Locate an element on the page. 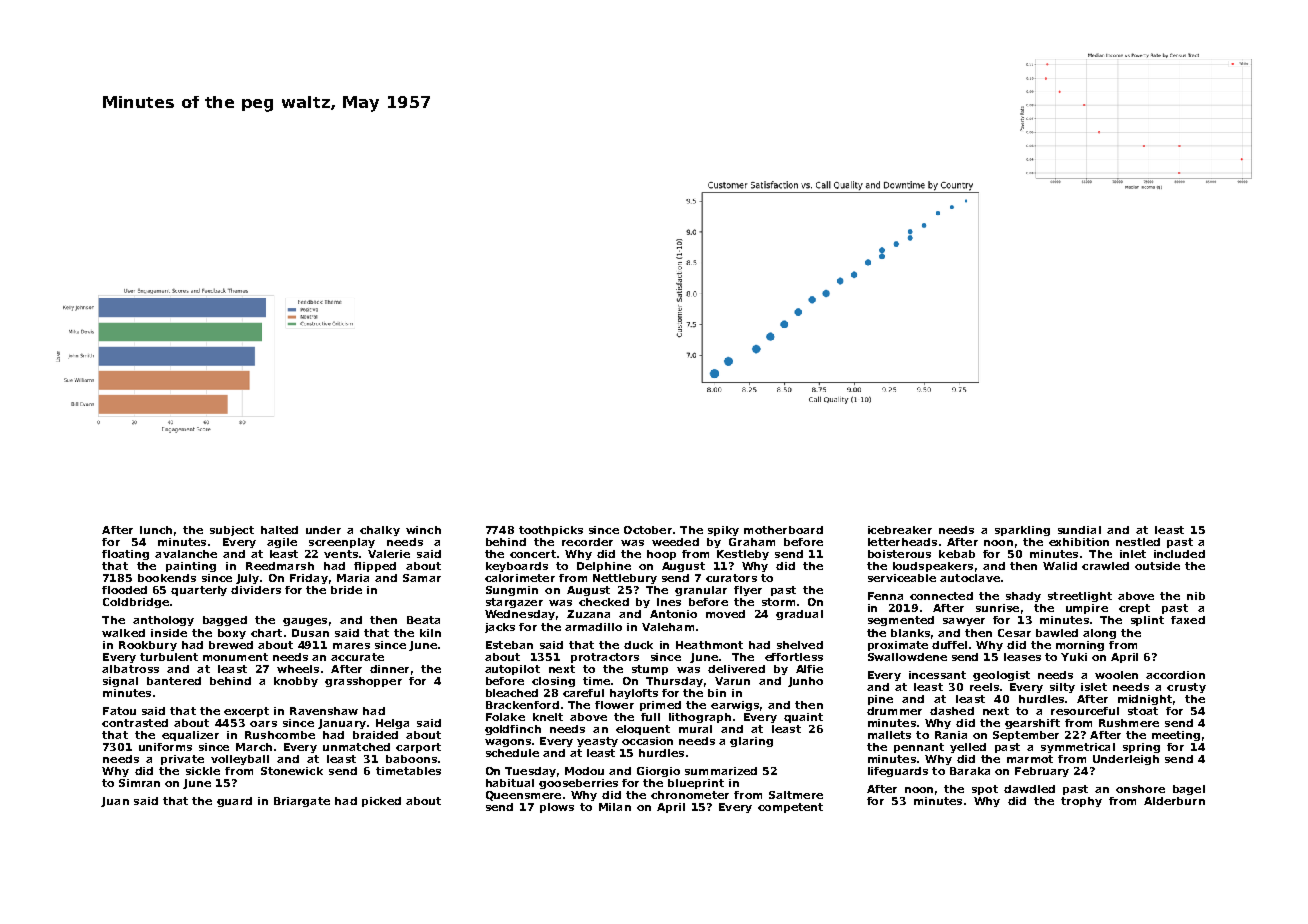  Juan is located at coordinates (115, 802).
